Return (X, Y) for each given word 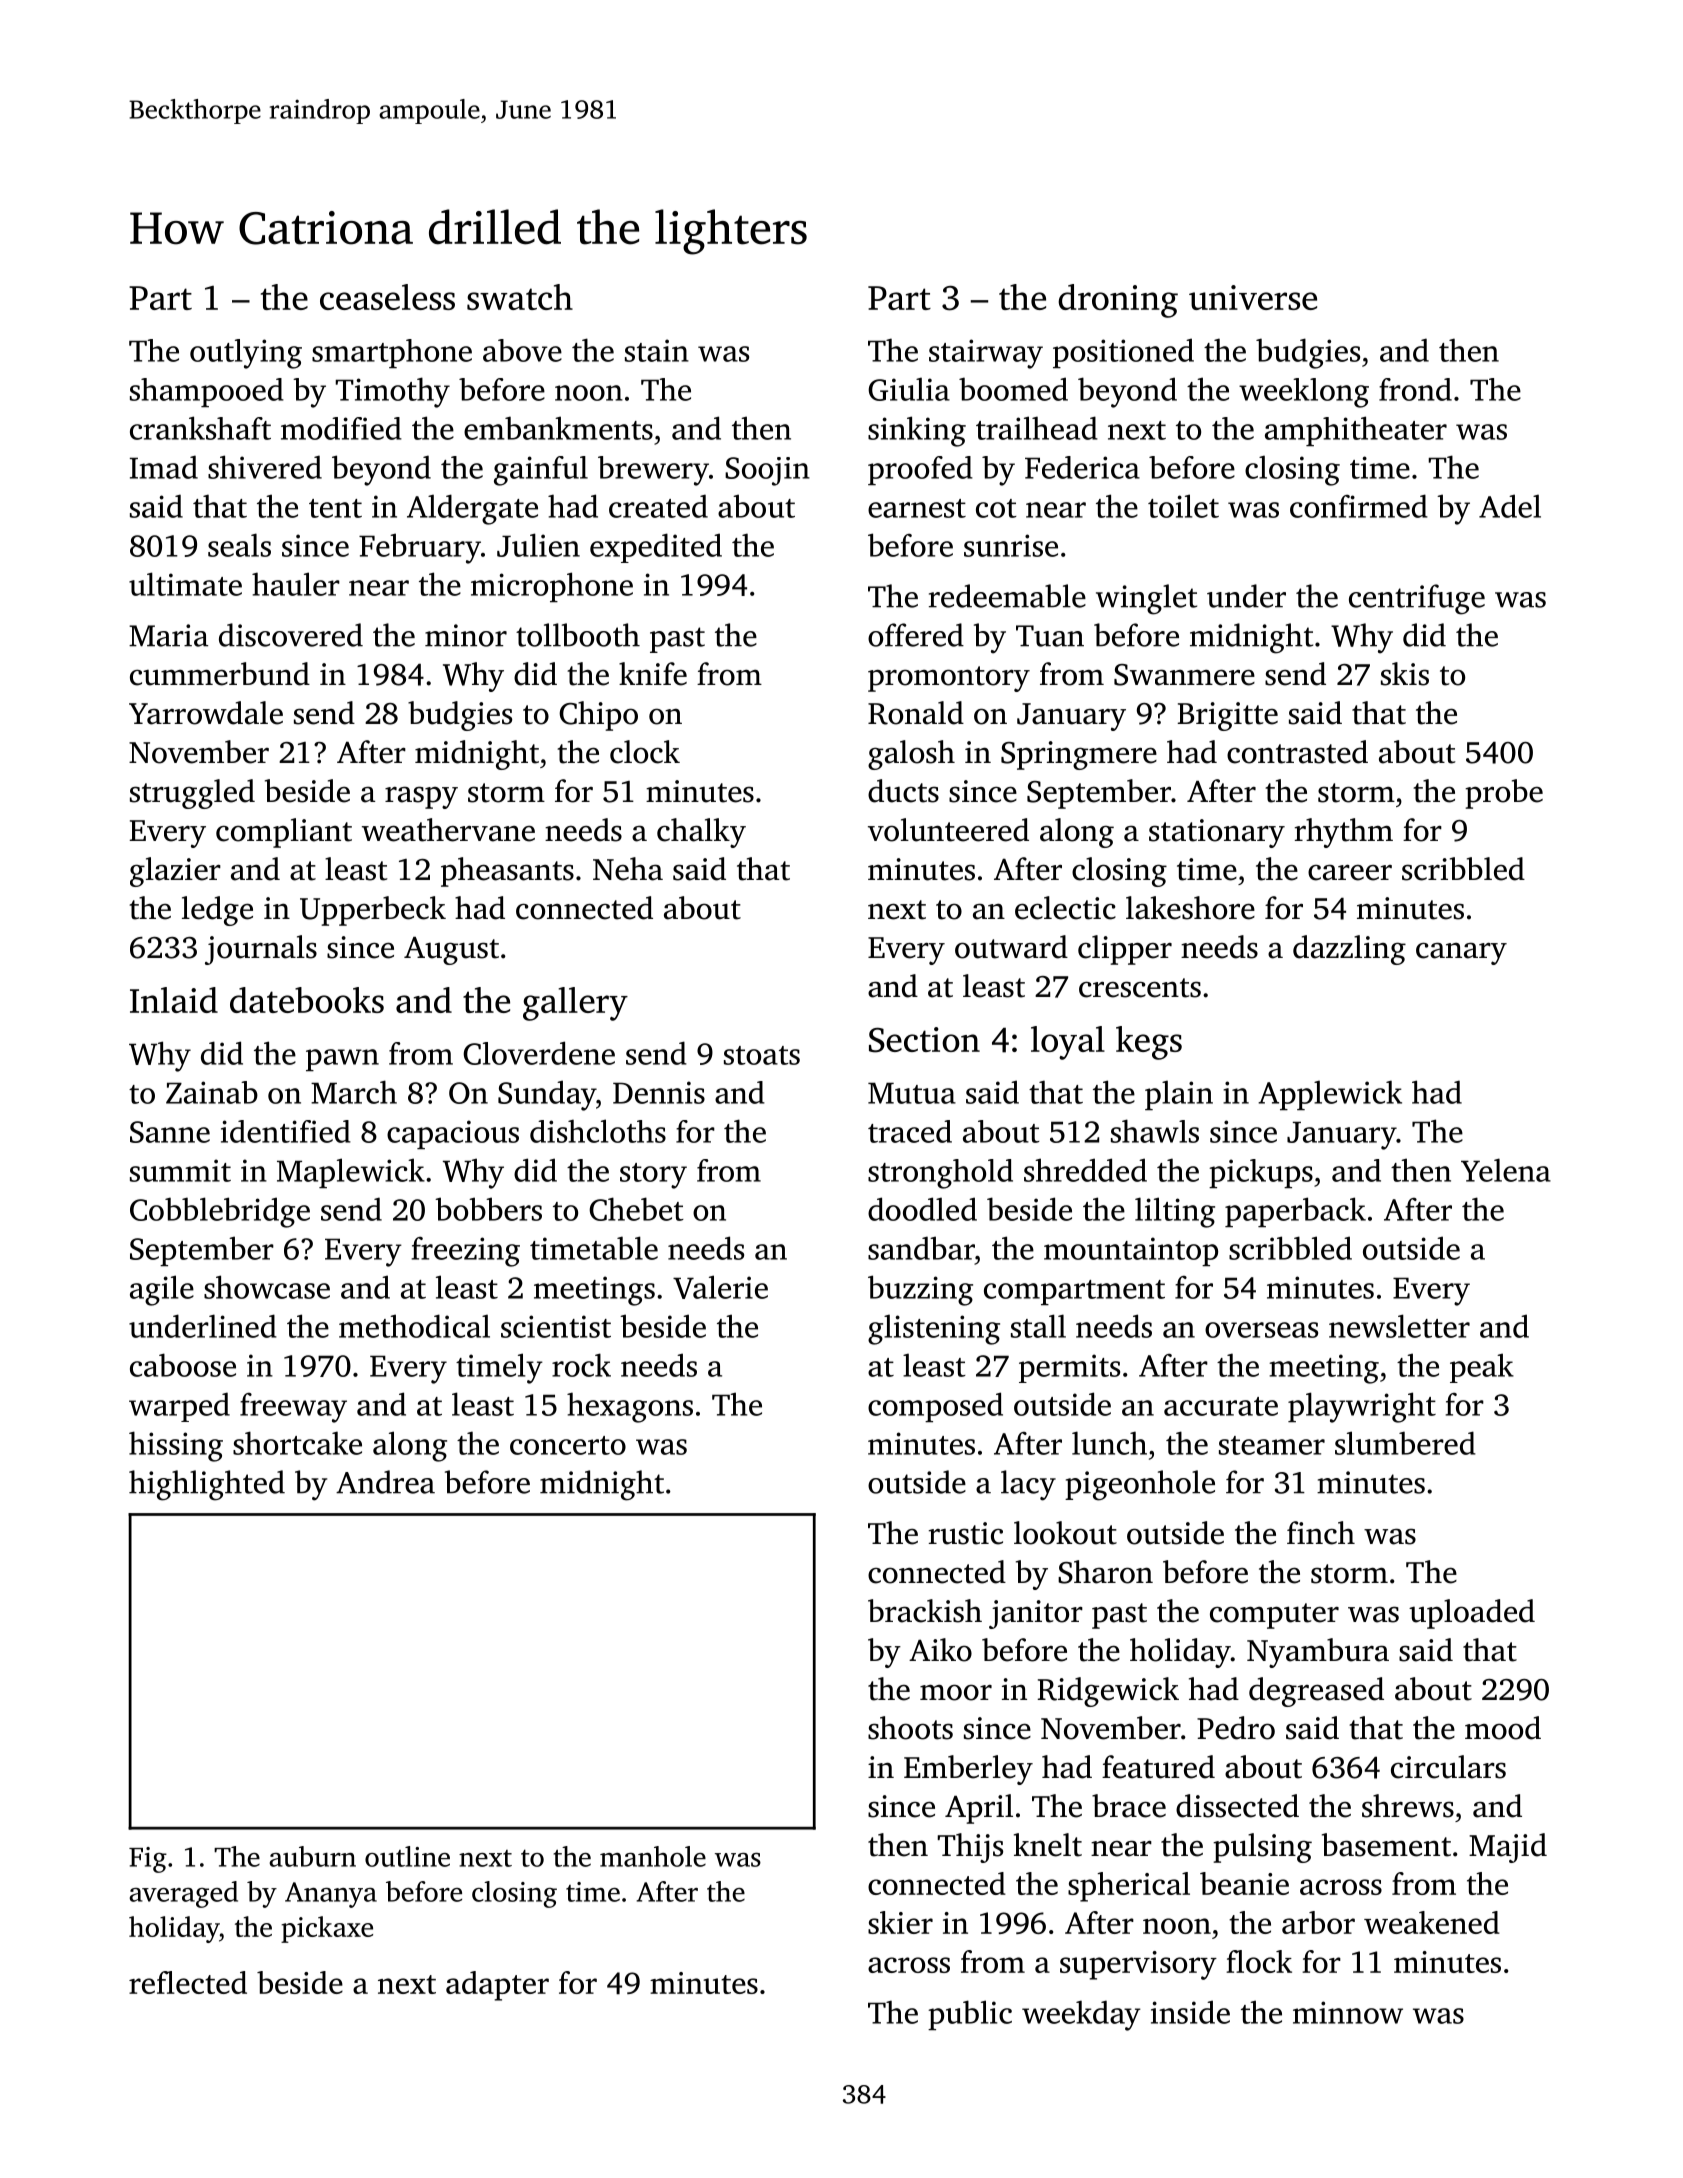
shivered (265, 467)
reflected (188, 1982)
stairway (986, 354)
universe (1253, 297)
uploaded (1472, 1614)
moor (956, 1692)
